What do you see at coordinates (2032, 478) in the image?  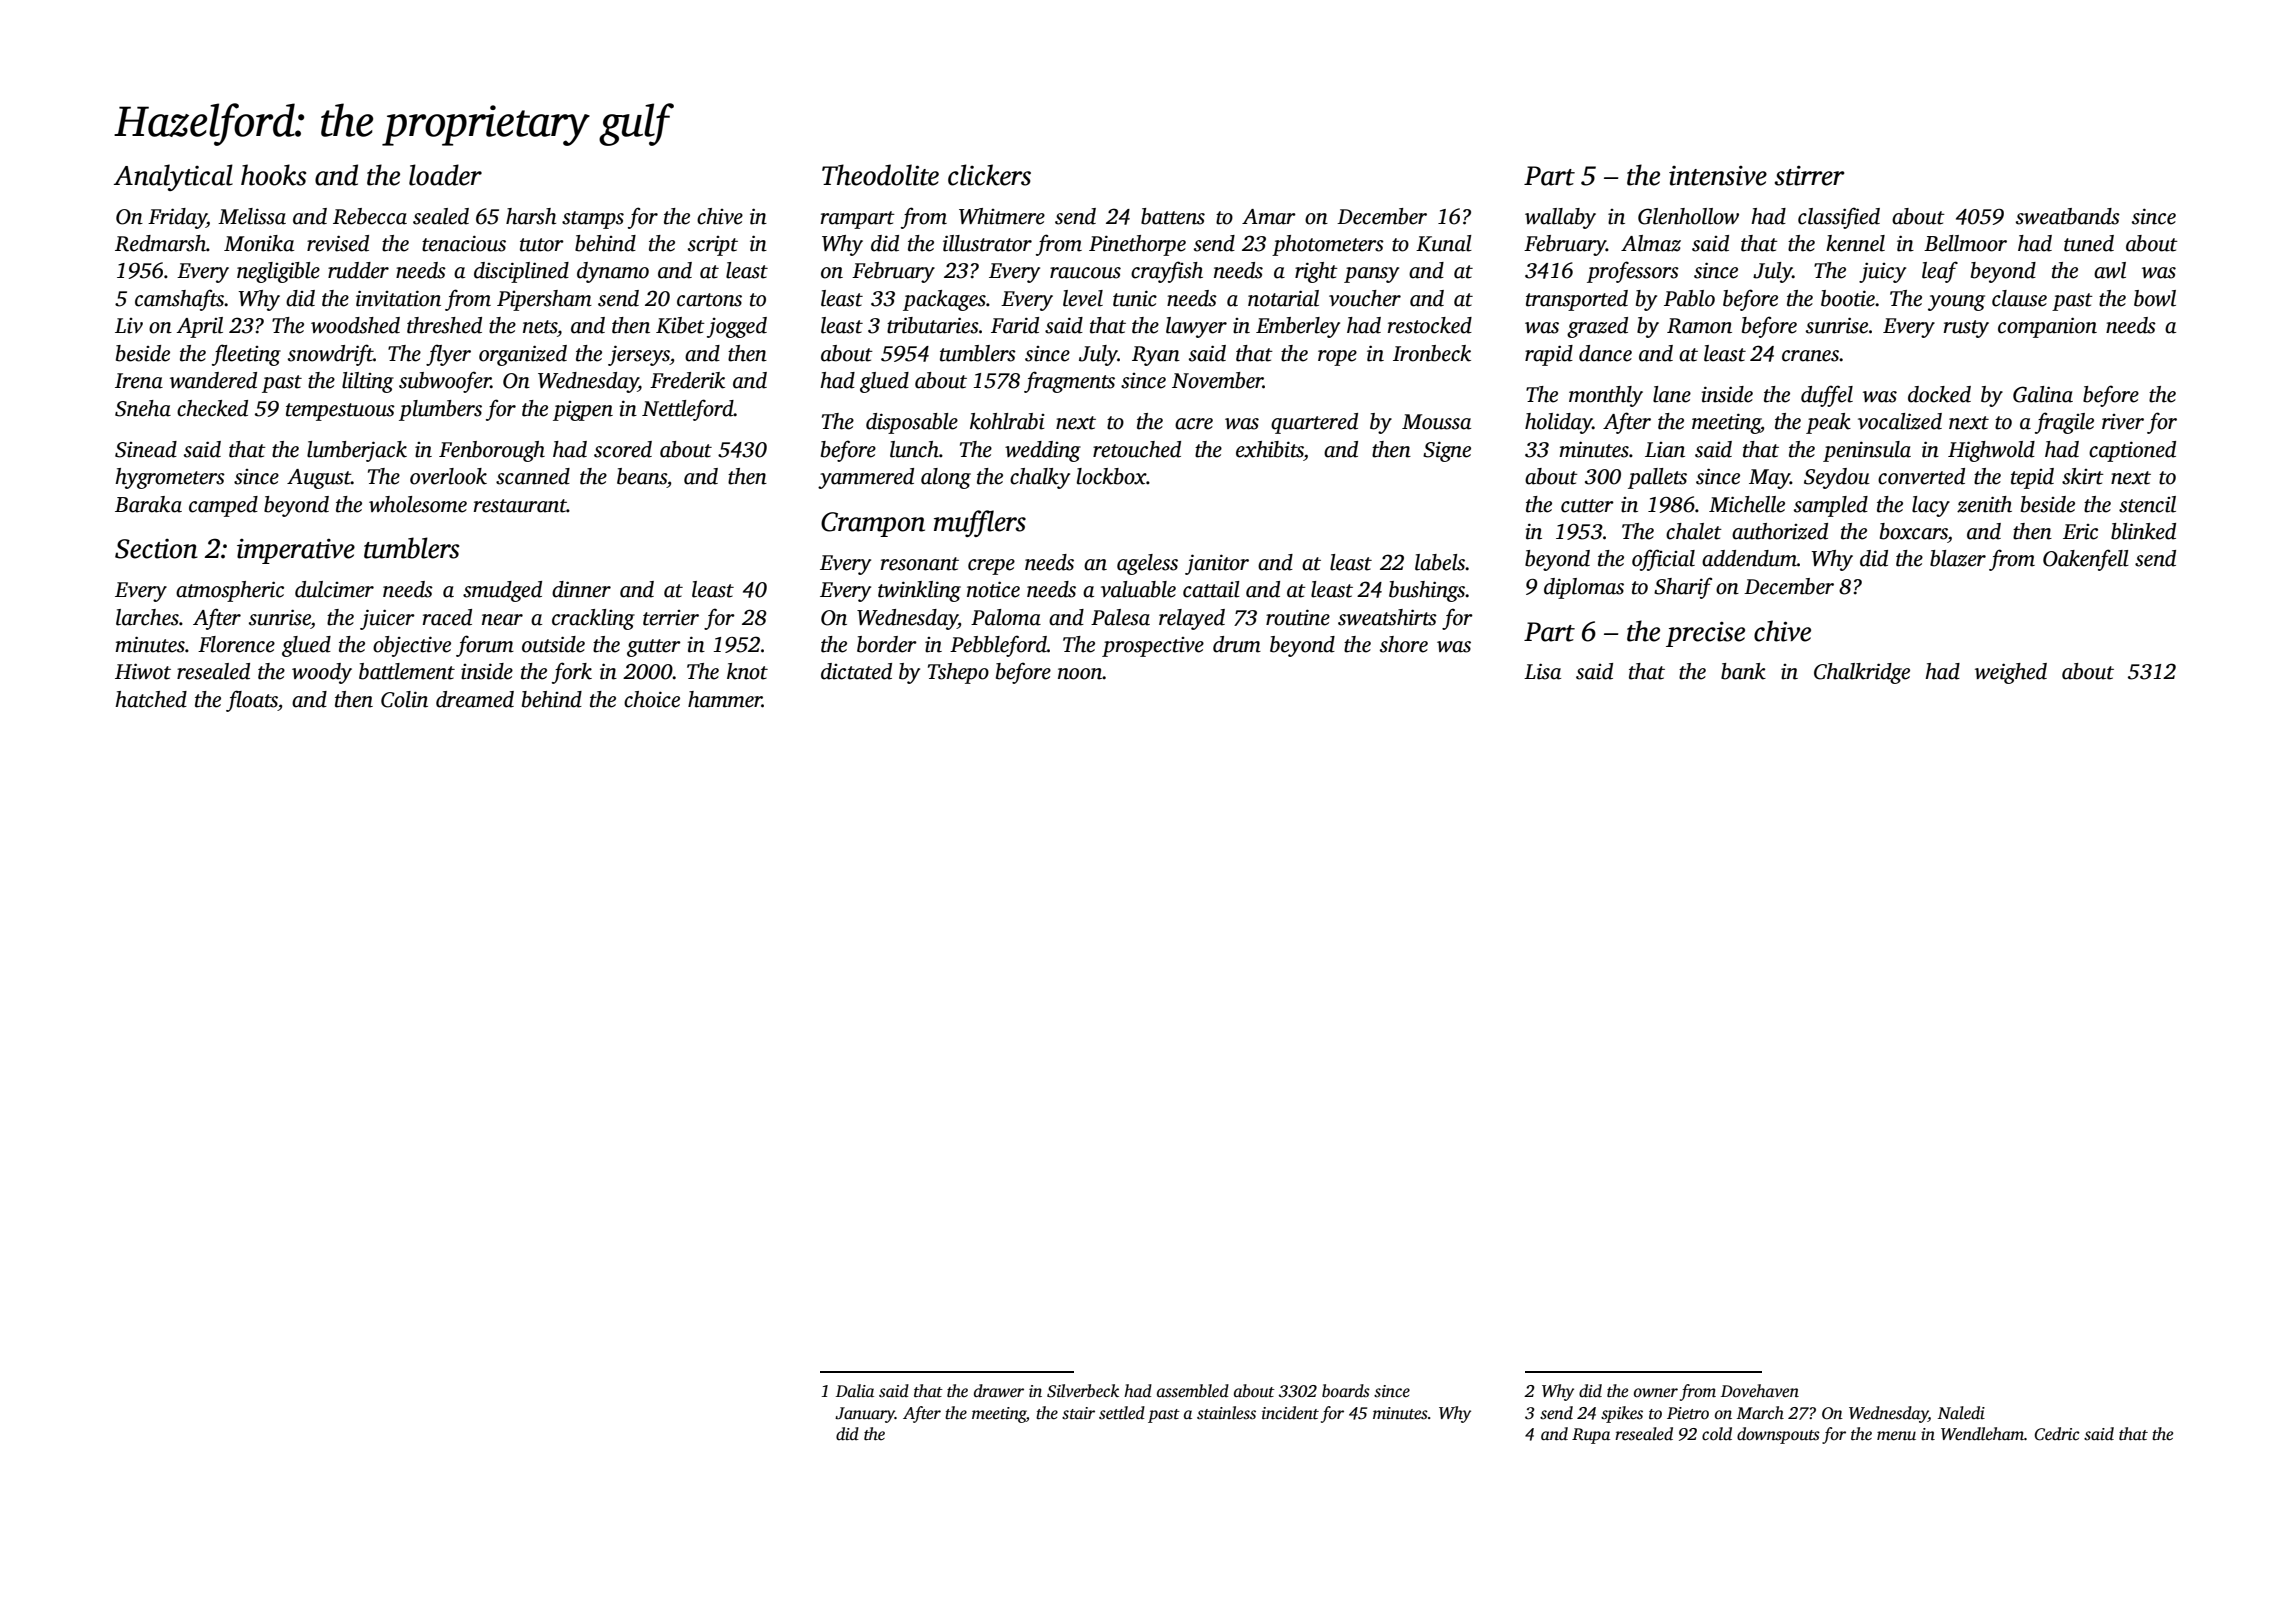 I see `tepid` at bounding box center [2032, 478].
